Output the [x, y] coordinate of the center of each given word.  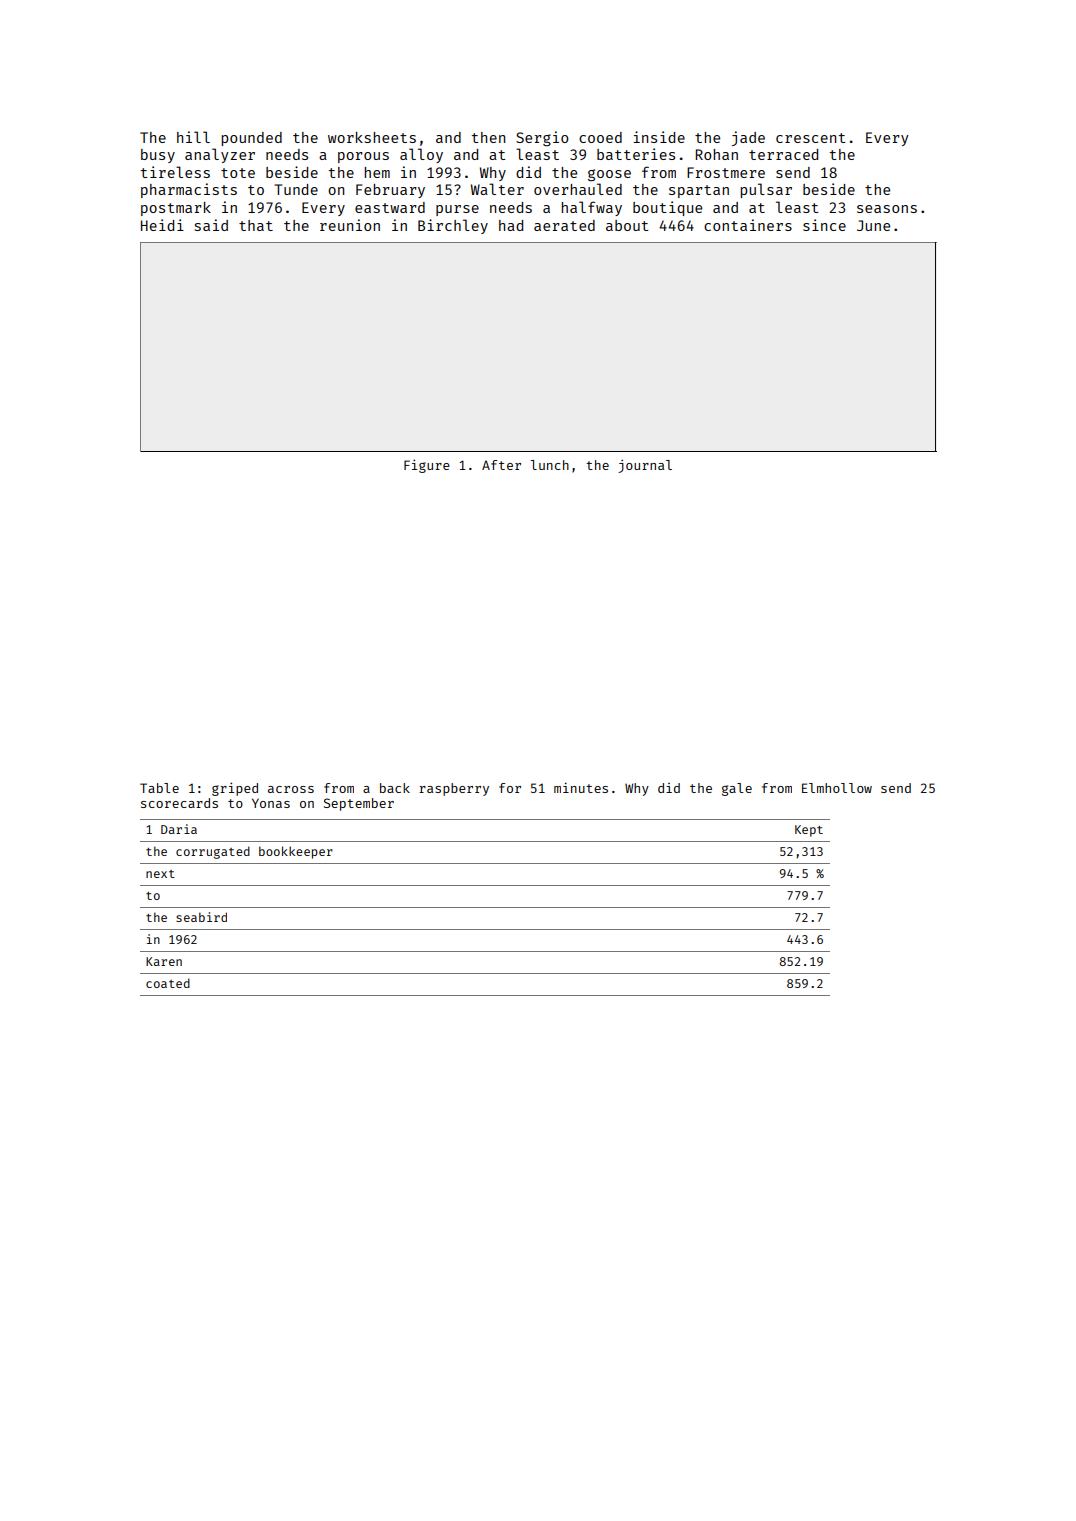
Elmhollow [837, 788]
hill [193, 137]
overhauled [578, 189]
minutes [581, 787]
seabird [201, 917]
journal [645, 466]
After [501, 465]
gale [737, 789]
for [510, 788]
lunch [549, 465]
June [873, 225]
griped [235, 789]
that [256, 225]
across [291, 789]
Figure [427, 466]
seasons [887, 209]
